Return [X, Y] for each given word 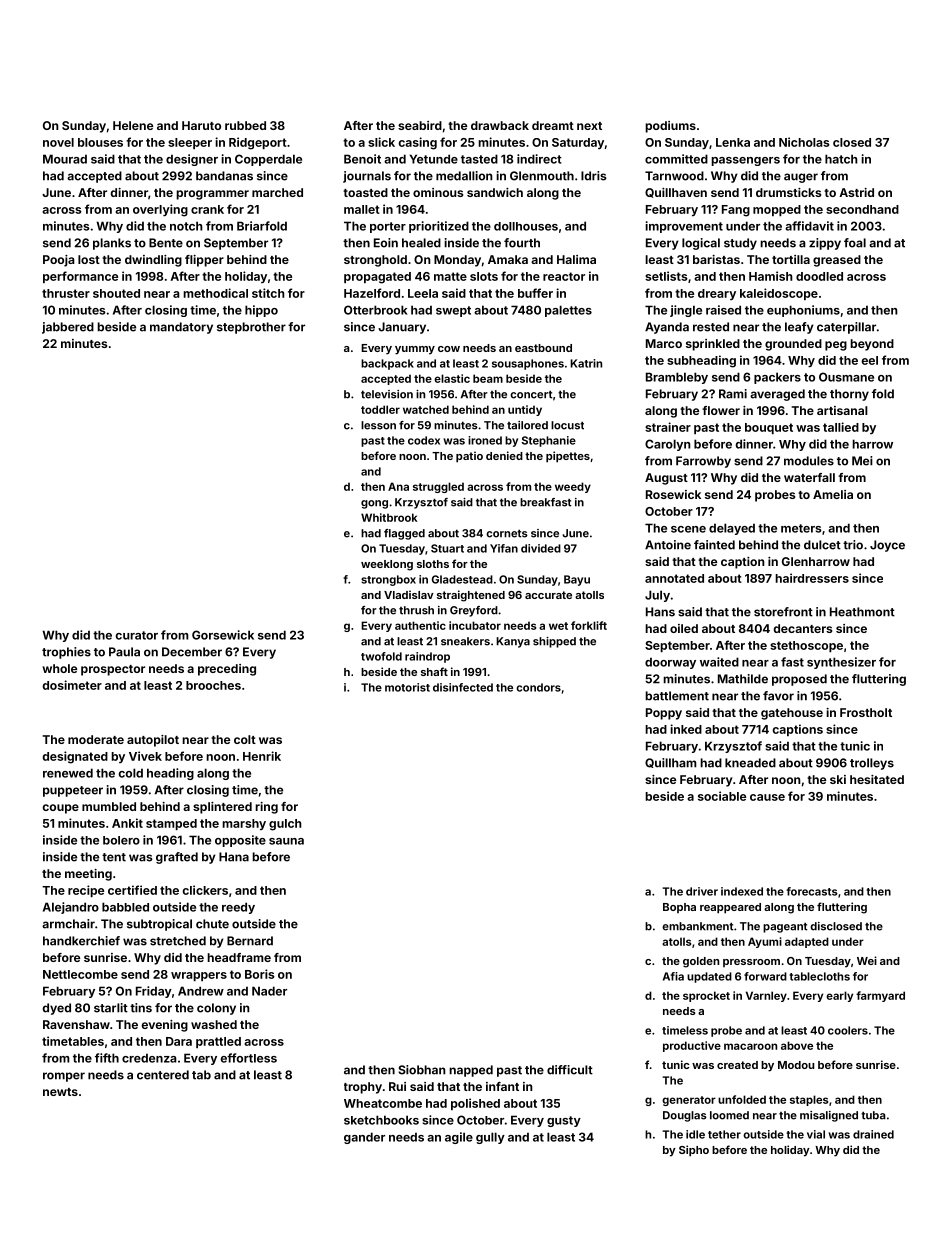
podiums [670, 127]
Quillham [671, 763]
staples [809, 1100]
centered [163, 1075]
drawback [500, 125]
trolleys [872, 764]
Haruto [201, 125]
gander [364, 1138]
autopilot [153, 741]
